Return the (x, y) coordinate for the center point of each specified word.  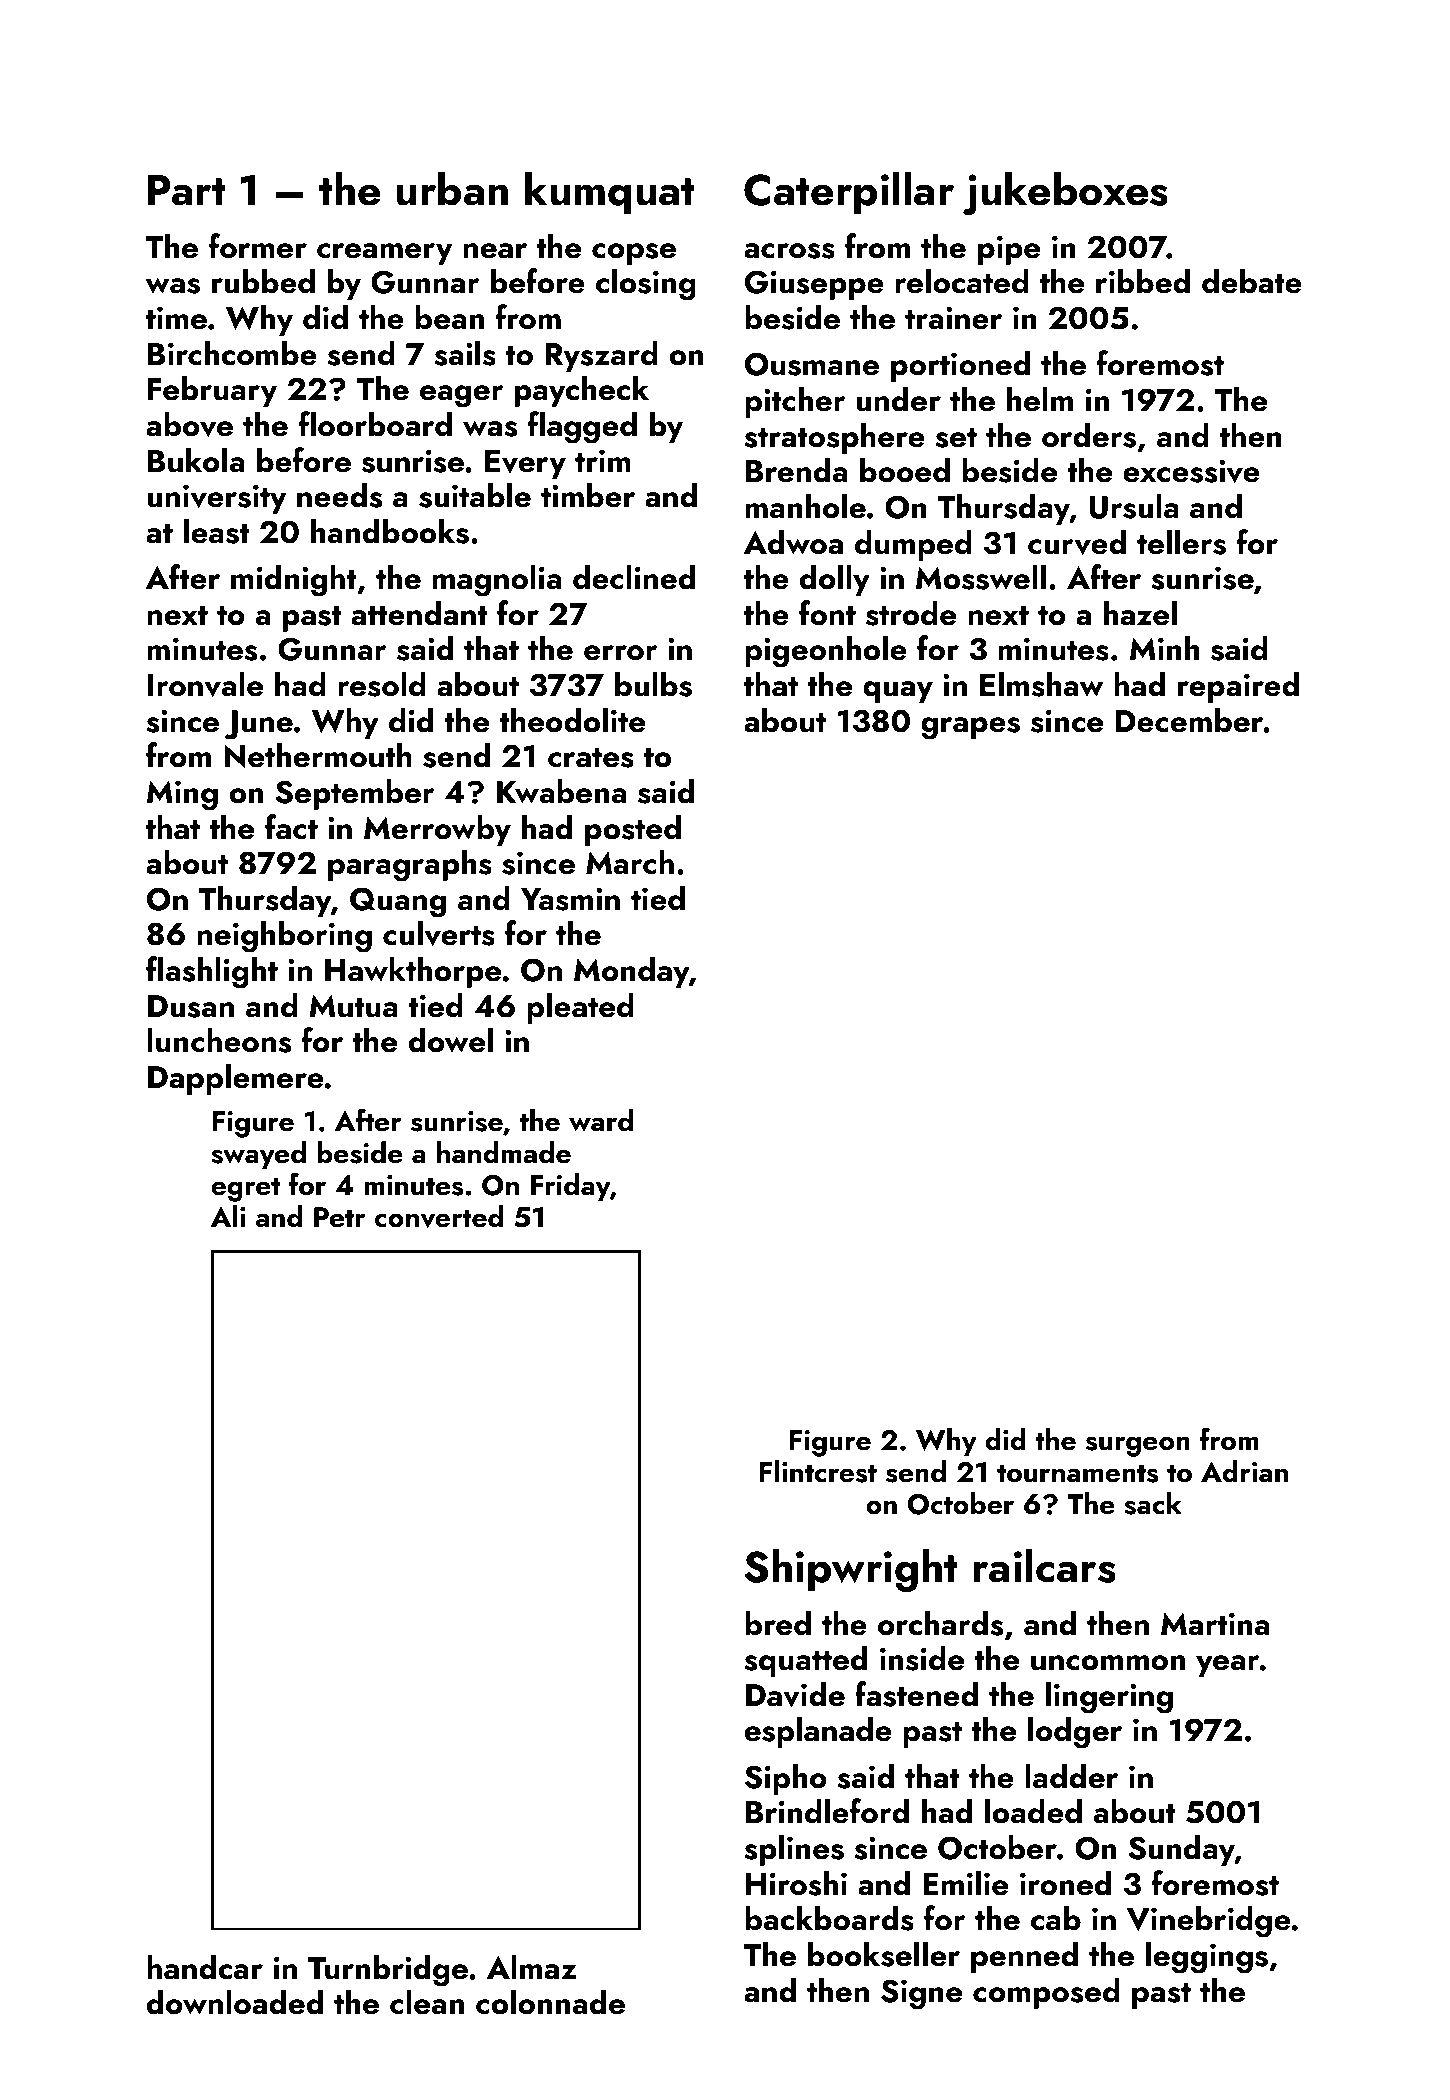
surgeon (1138, 1447)
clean (427, 2002)
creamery (384, 254)
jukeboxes (1065, 193)
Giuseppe (814, 285)
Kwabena (561, 791)
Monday (631, 972)
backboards (829, 1918)
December (1190, 720)
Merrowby (437, 830)
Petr (339, 1217)
